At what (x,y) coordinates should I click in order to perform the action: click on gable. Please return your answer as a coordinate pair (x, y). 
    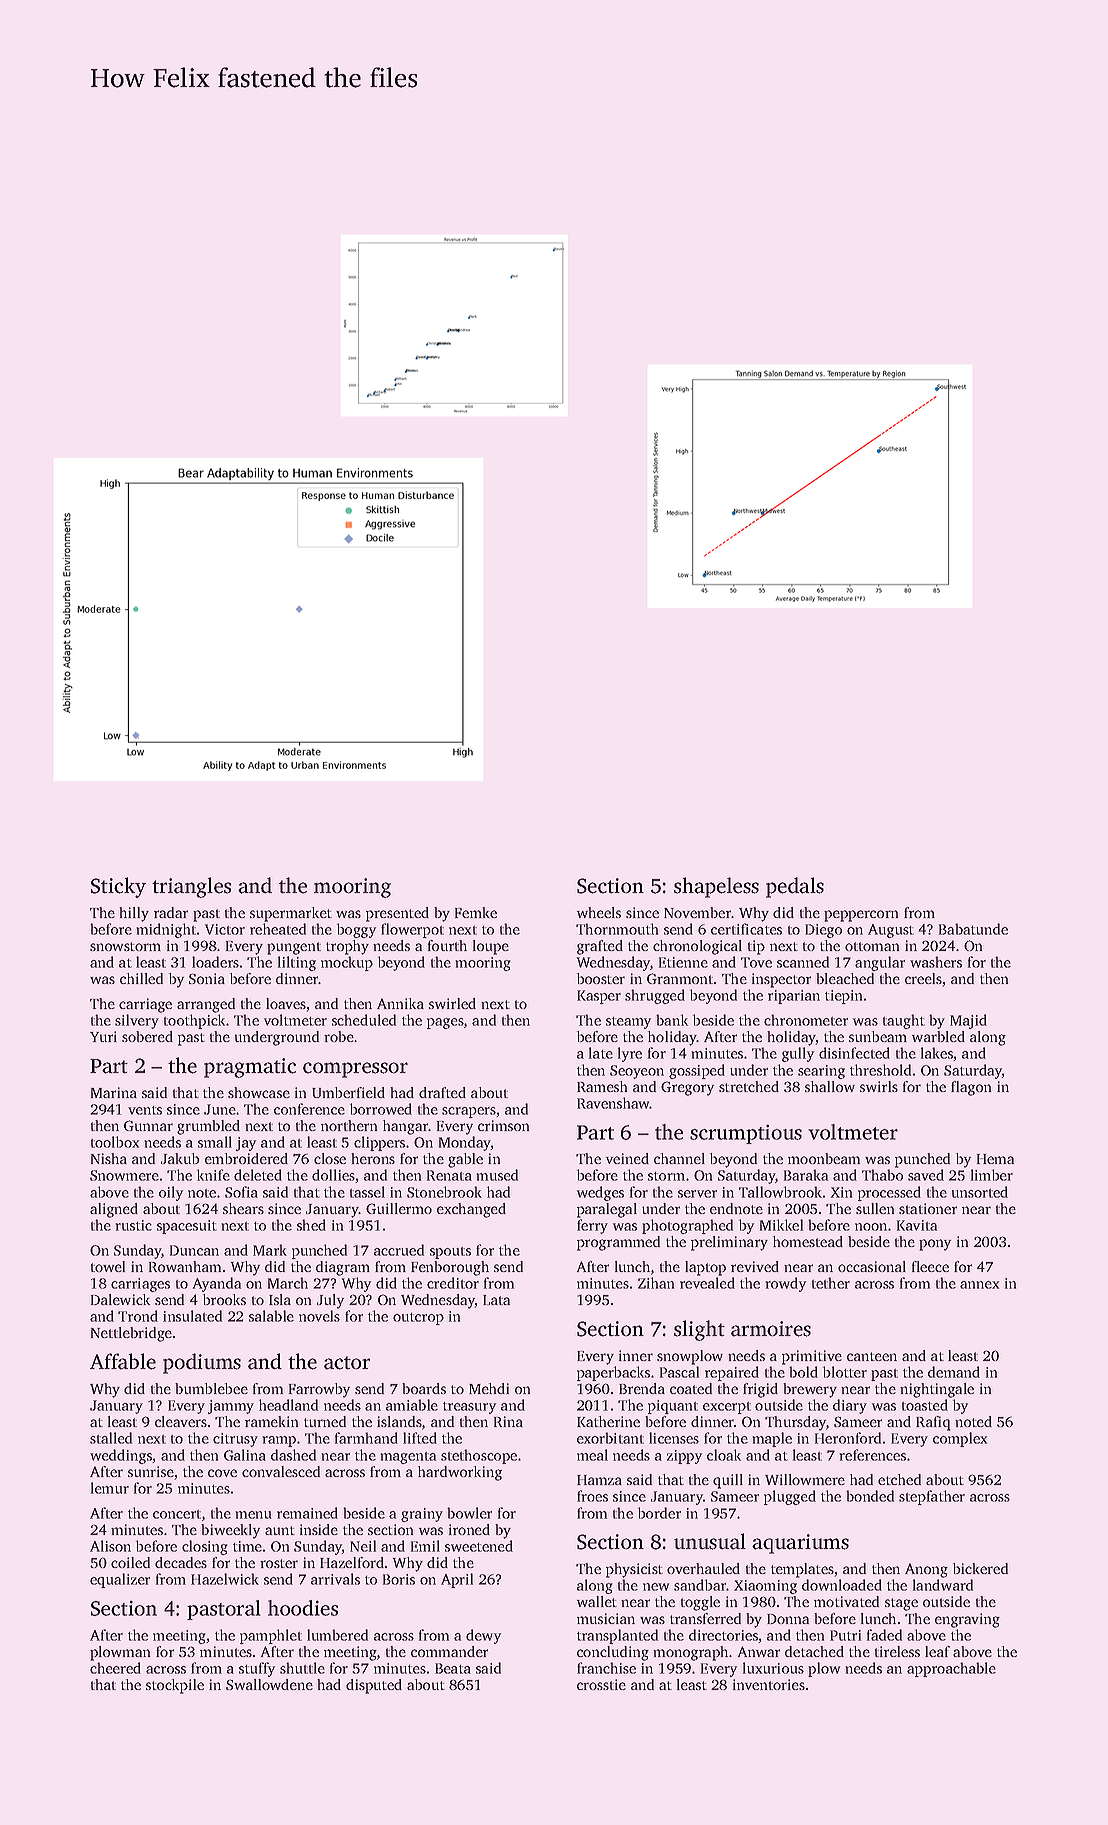
    Looking at the image, I should click on (465, 1160).
